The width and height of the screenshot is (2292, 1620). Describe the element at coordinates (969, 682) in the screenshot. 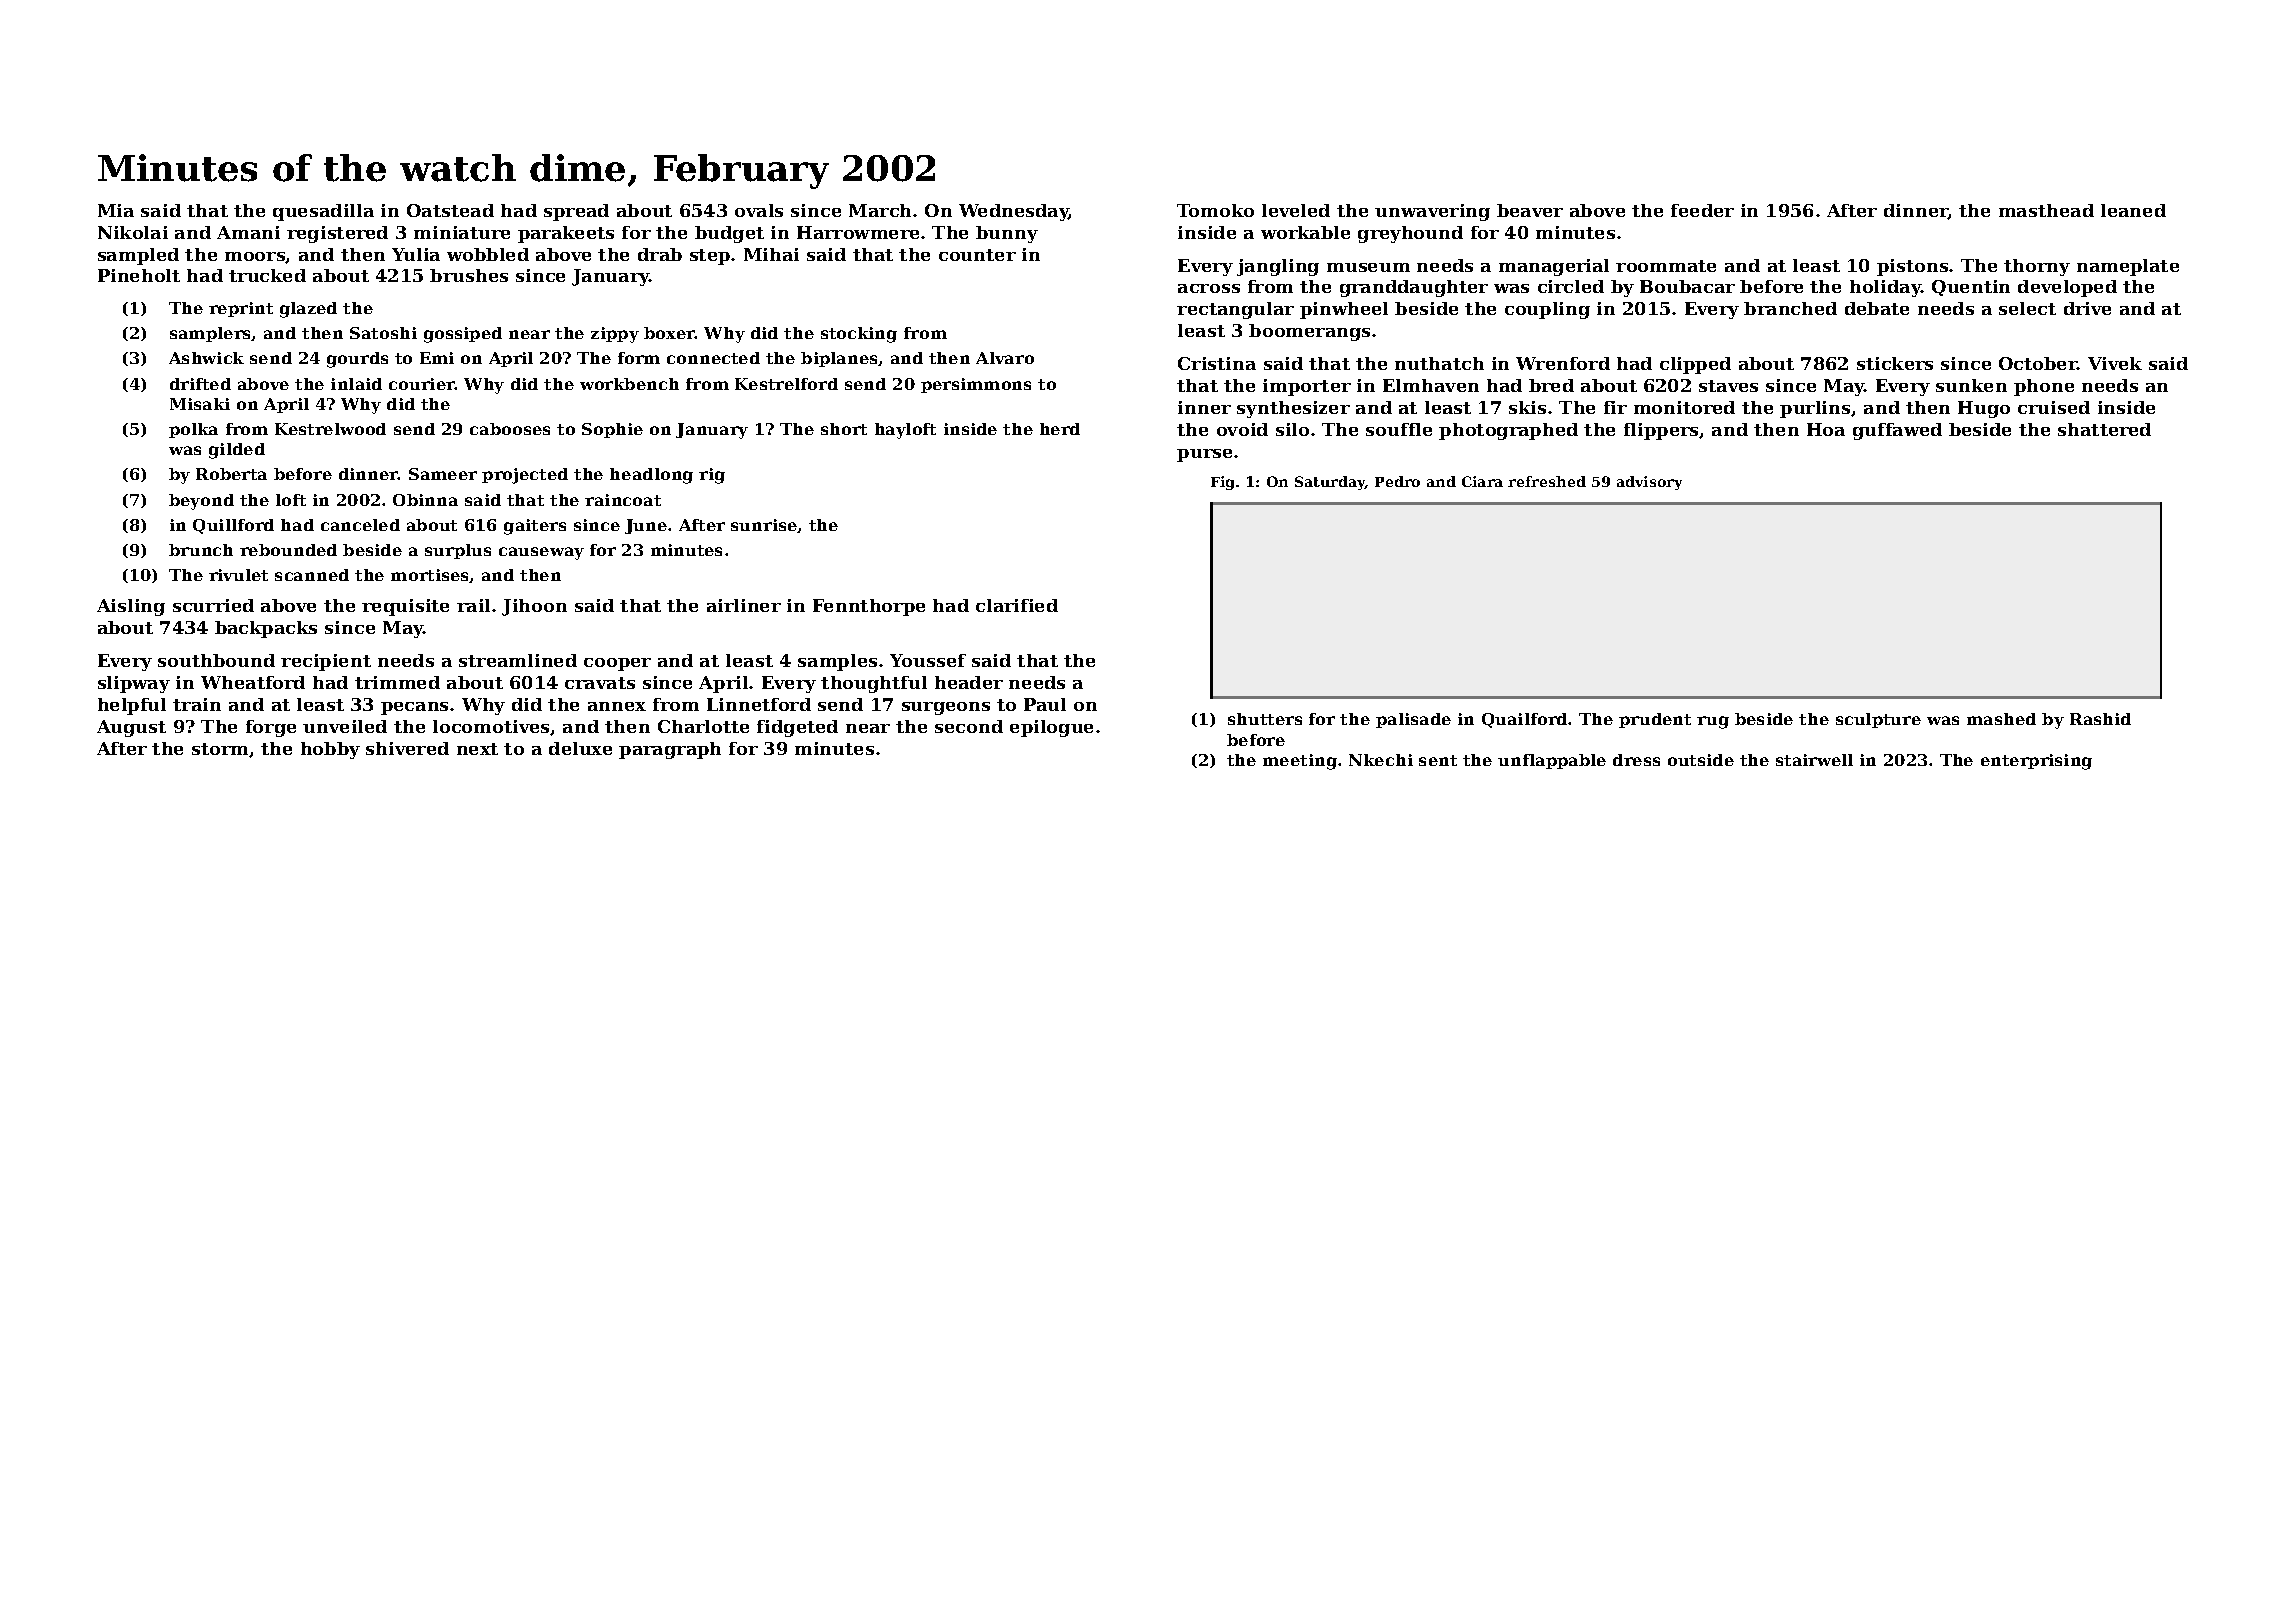

I see `header` at that location.
